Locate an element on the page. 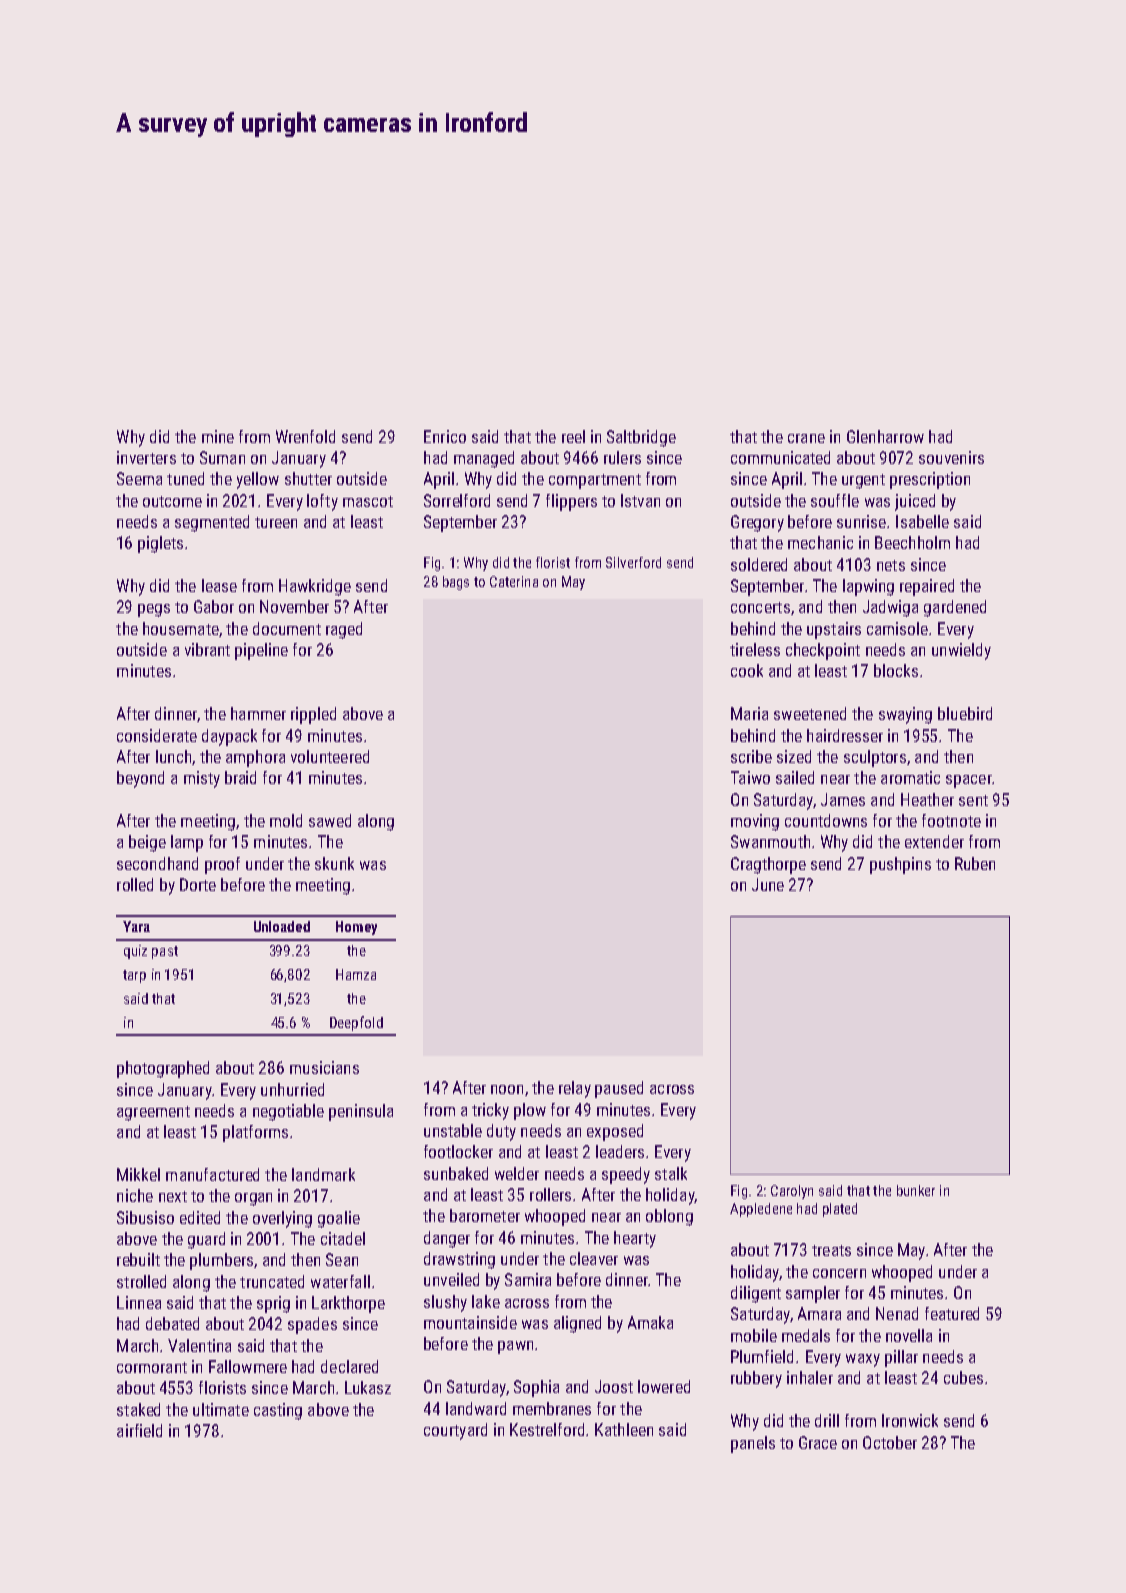 The height and width of the page is (1593, 1126). bunker is located at coordinates (916, 1190).
